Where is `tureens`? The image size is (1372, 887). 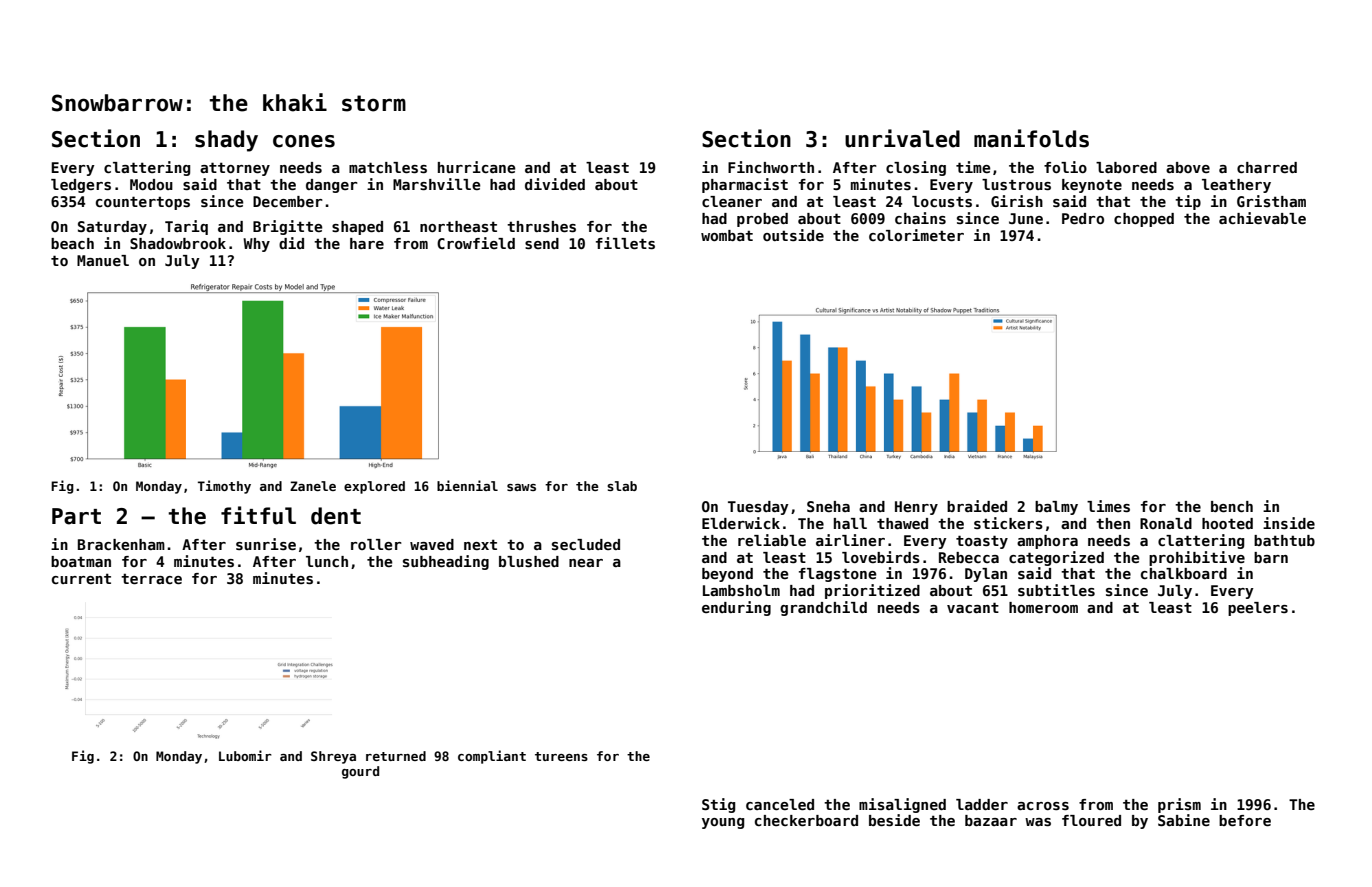 tureens is located at coordinates (561, 756).
